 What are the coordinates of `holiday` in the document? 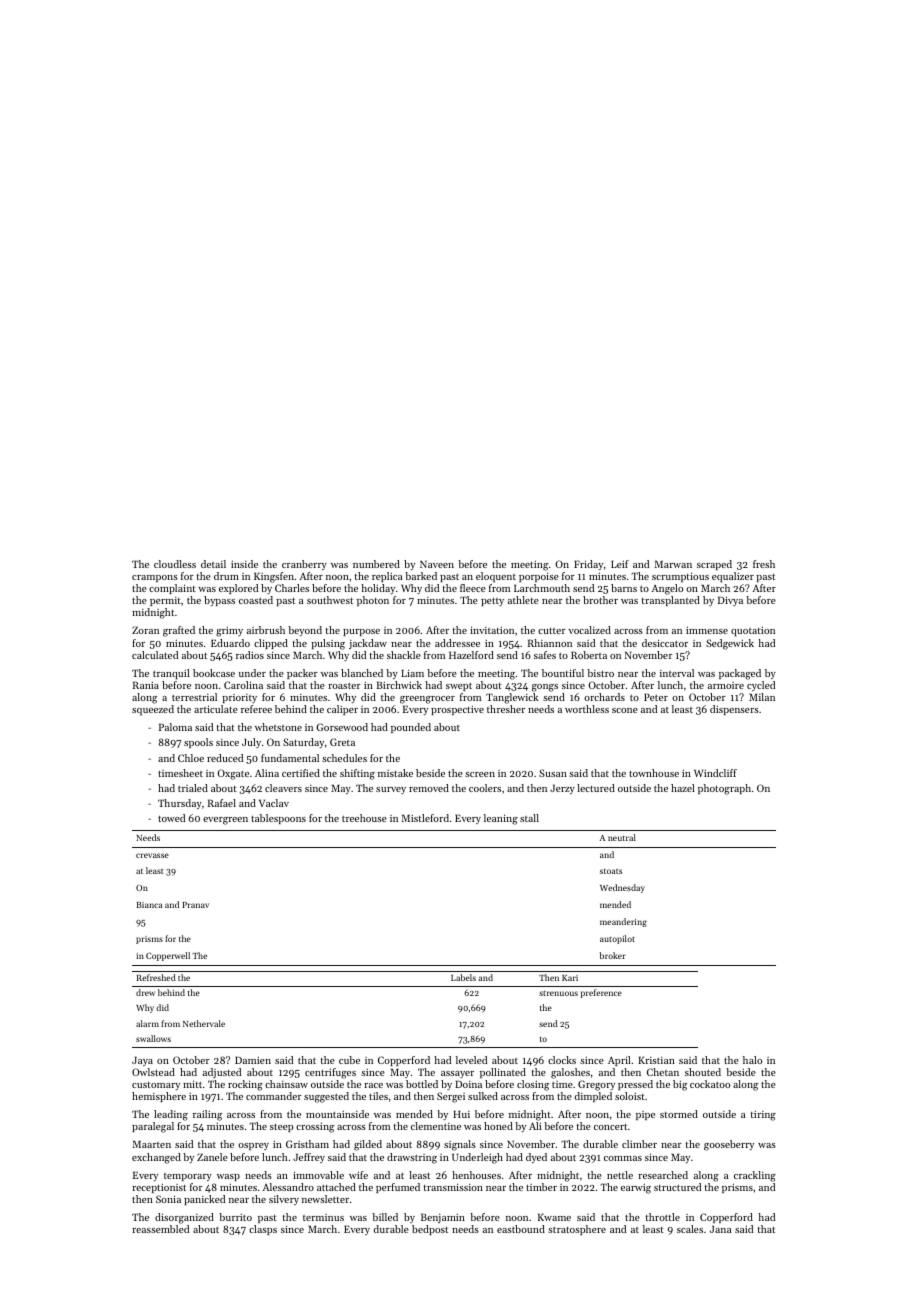 It's located at (378, 589).
